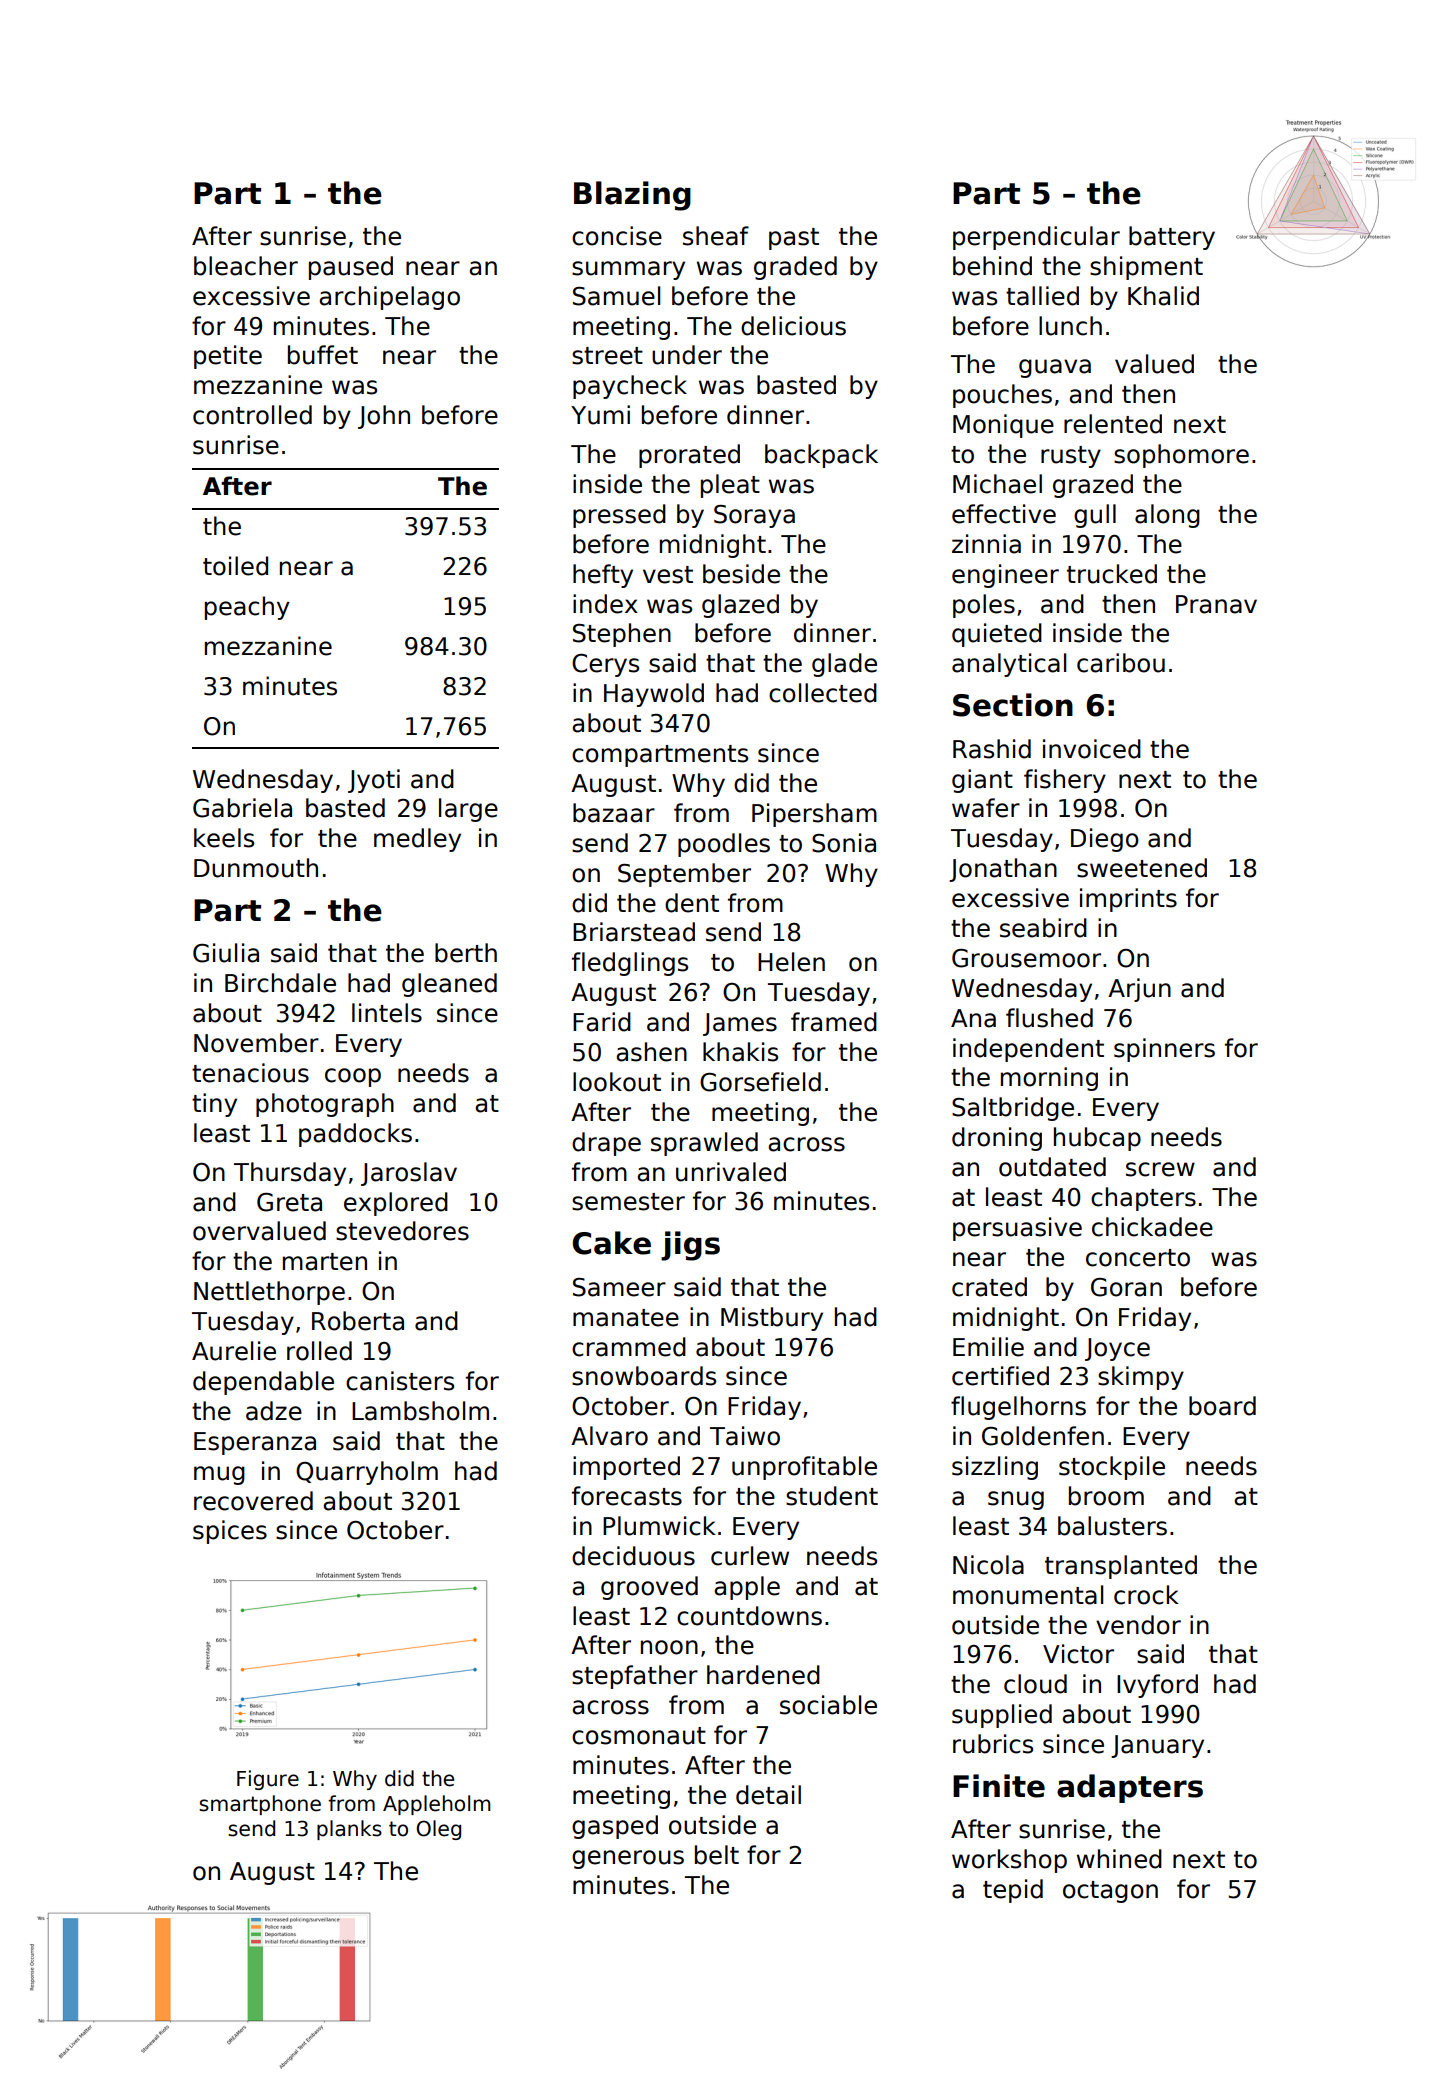  Describe the element at coordinates (449, 985) in the page. I see `gleaned` at that location.
